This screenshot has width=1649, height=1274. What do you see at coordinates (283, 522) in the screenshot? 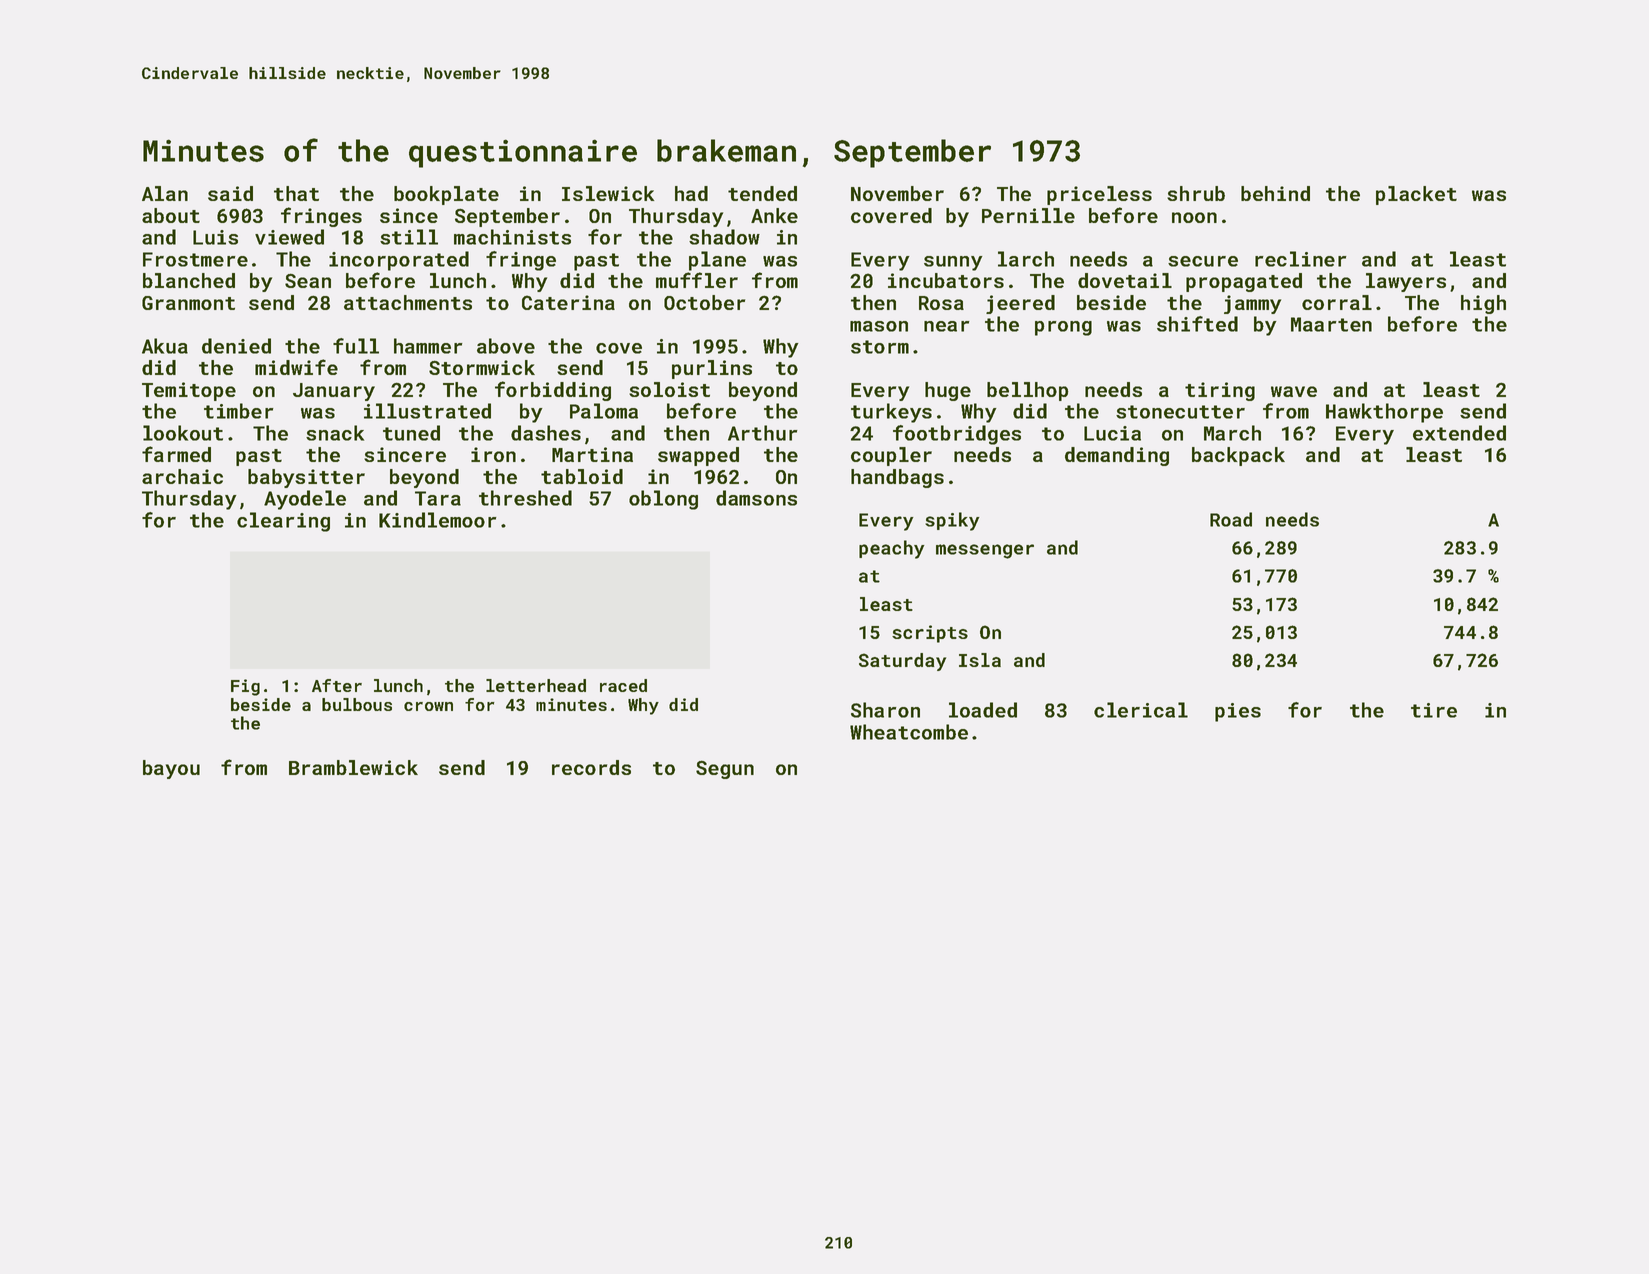
I see `clearing` at bounding box center [283, 522].
